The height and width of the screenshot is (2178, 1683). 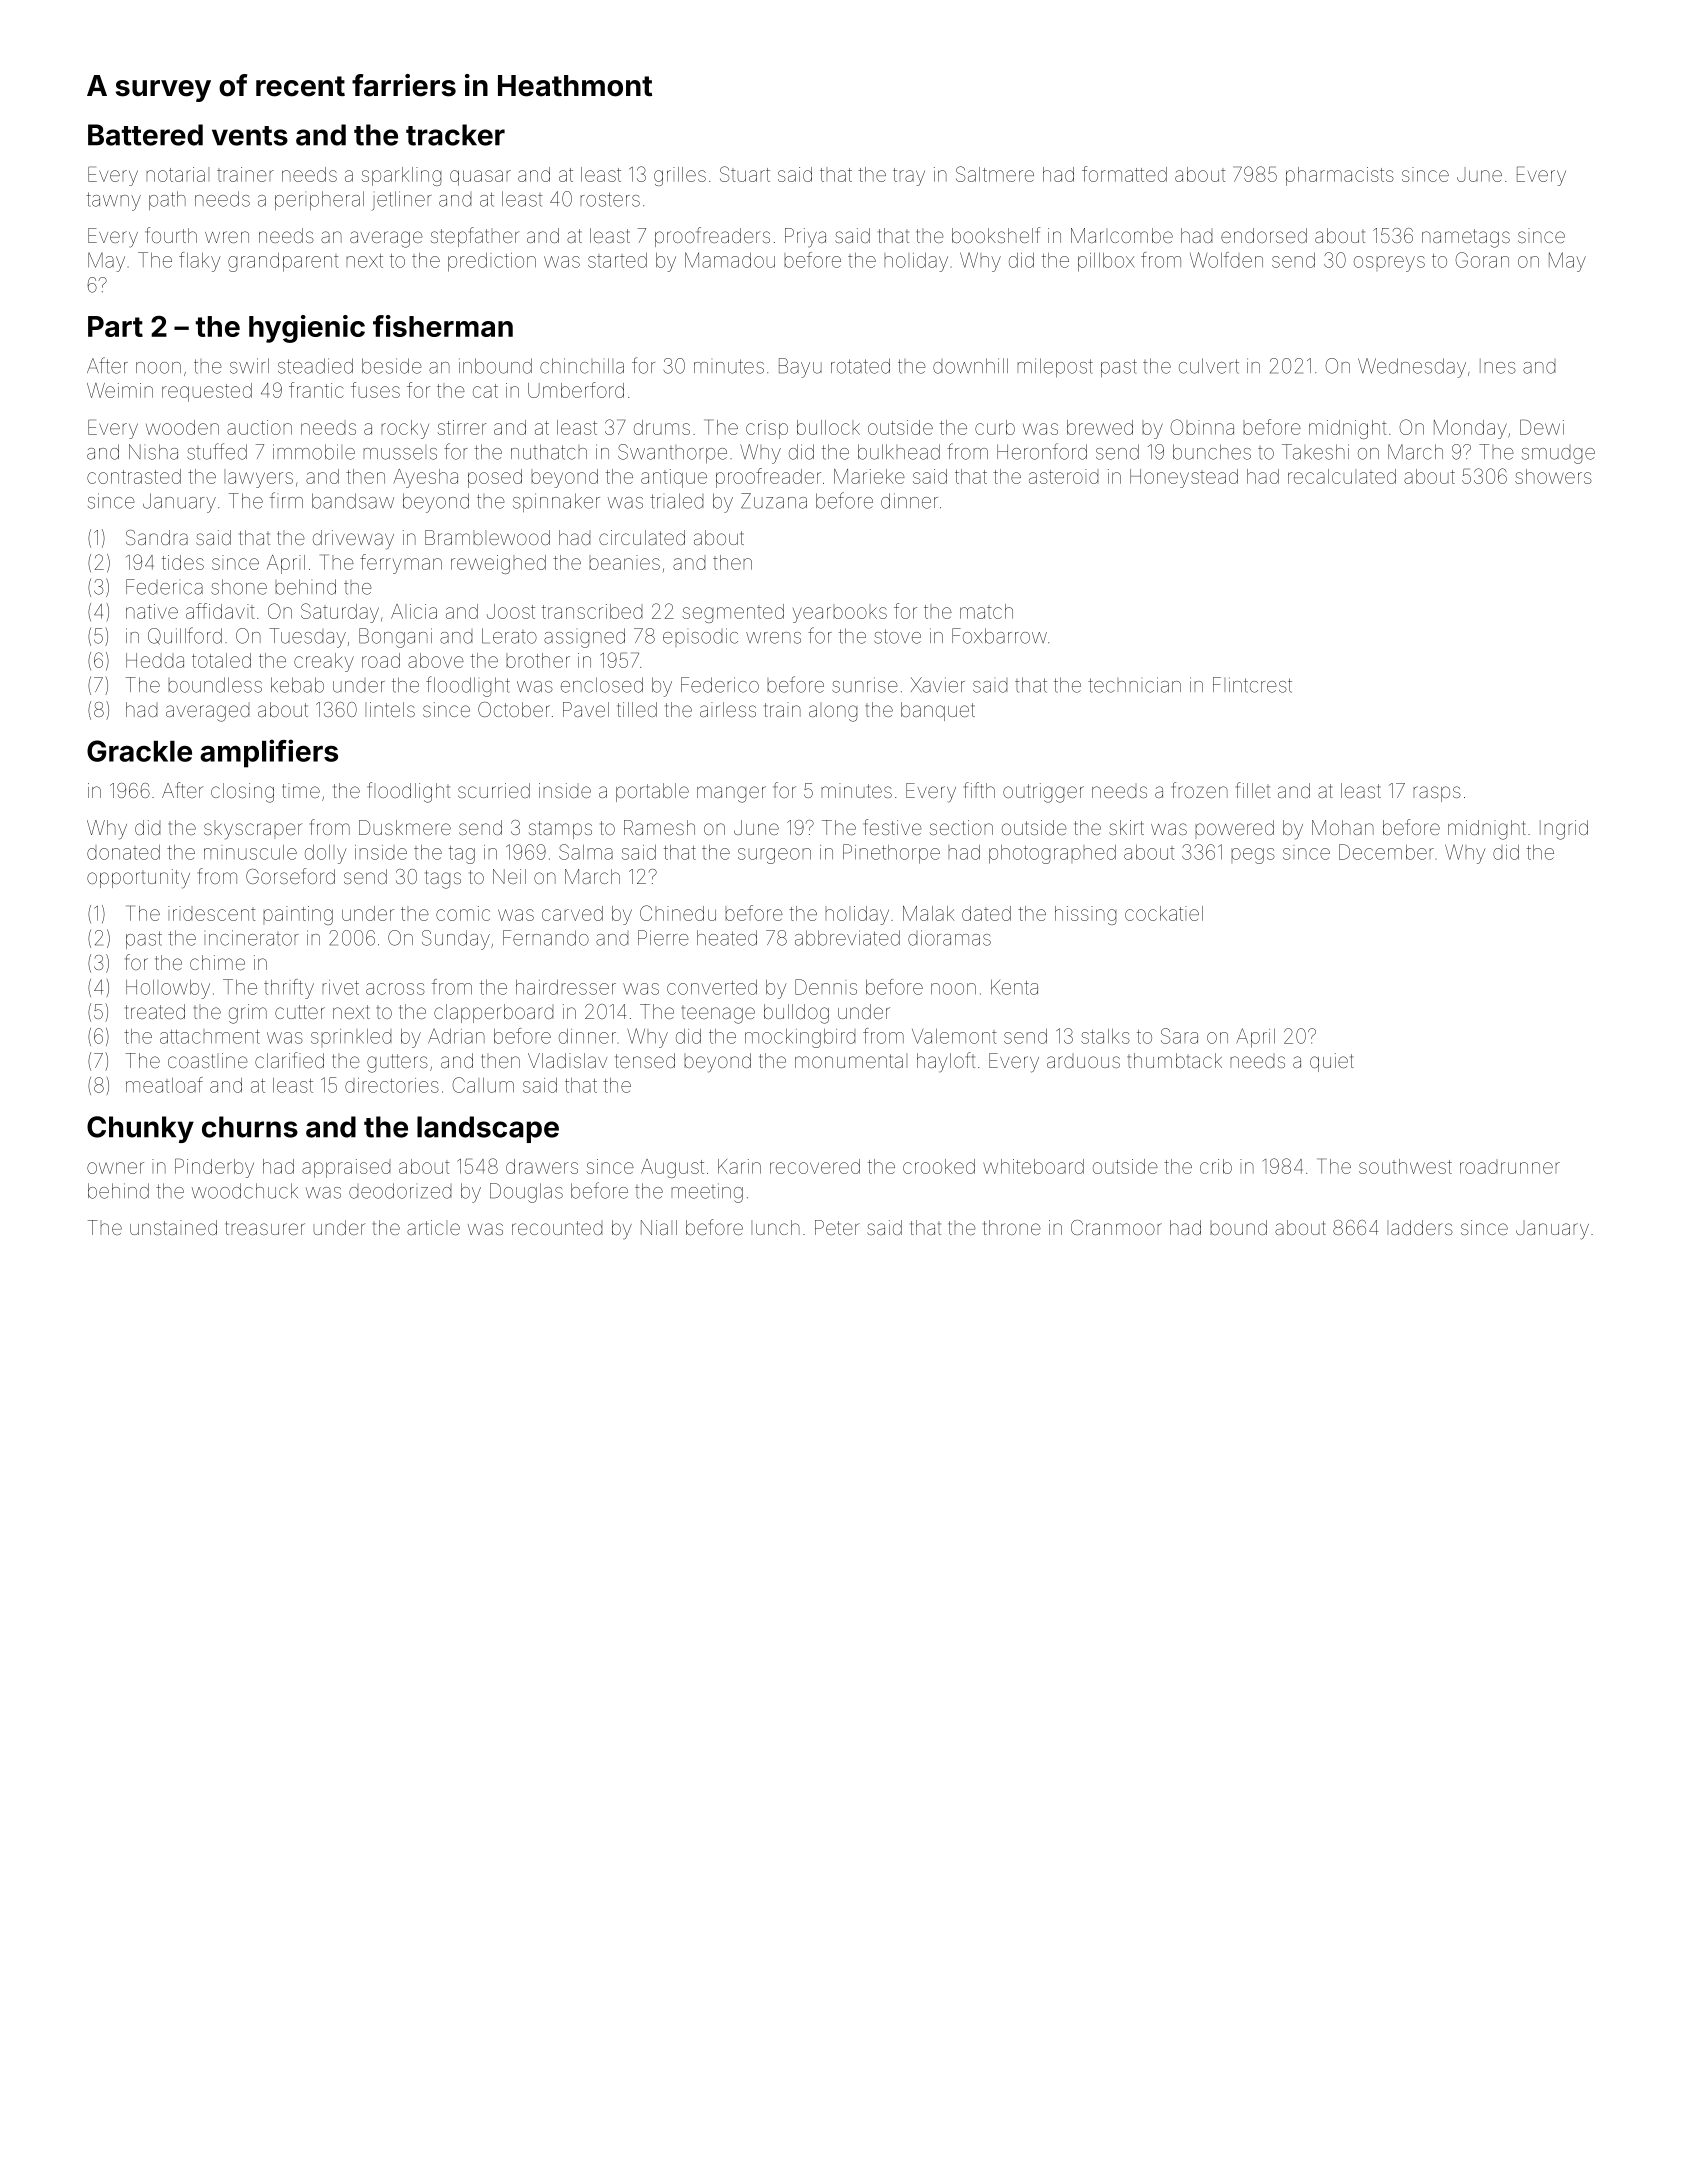 I want to click on photographed, so click(x=1052, y=854).
